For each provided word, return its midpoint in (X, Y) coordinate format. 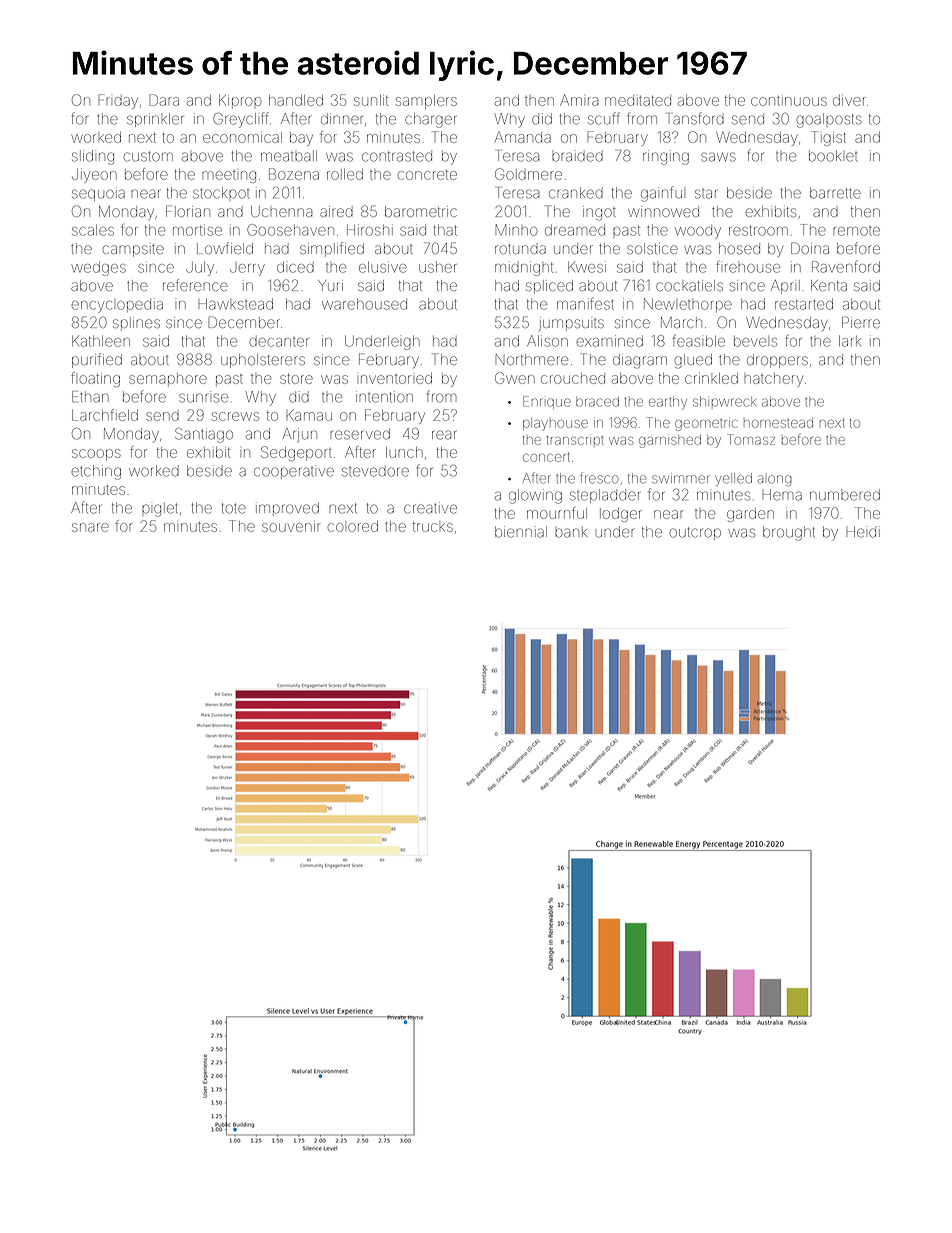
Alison (547, 341)
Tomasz (751, 439)
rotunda (520, 248)
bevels (755, 341)
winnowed (663, 211)
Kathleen (101, 341)
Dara (164, 100)
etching (96, 472)
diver (849, 100)
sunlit (371, 100)
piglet (160, 509)
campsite (133, 250)
